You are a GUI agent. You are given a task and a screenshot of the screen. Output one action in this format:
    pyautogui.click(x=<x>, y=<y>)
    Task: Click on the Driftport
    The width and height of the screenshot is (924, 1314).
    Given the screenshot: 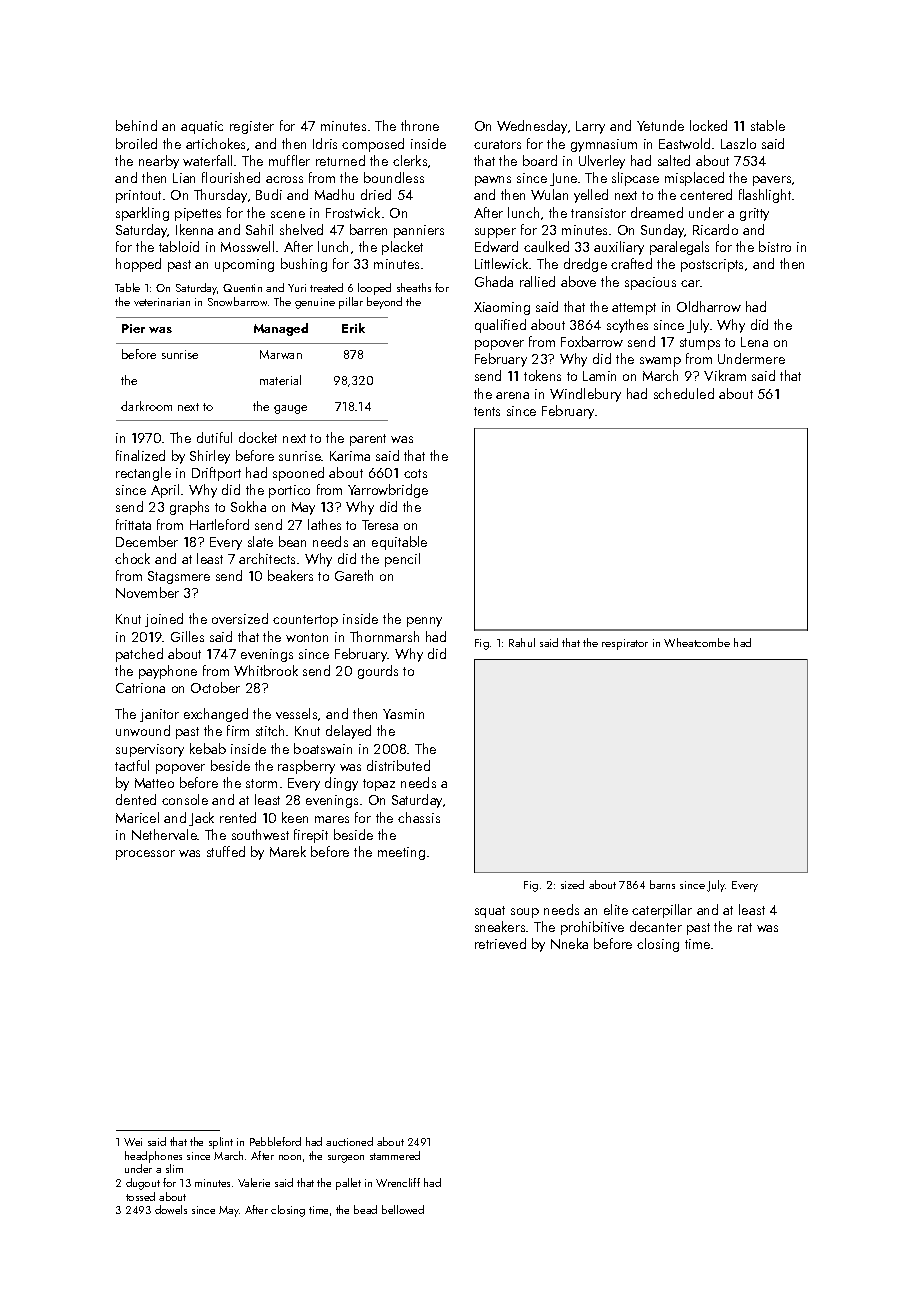 What is the action you would take?
    pyautogui.click(x=216, y=474)
